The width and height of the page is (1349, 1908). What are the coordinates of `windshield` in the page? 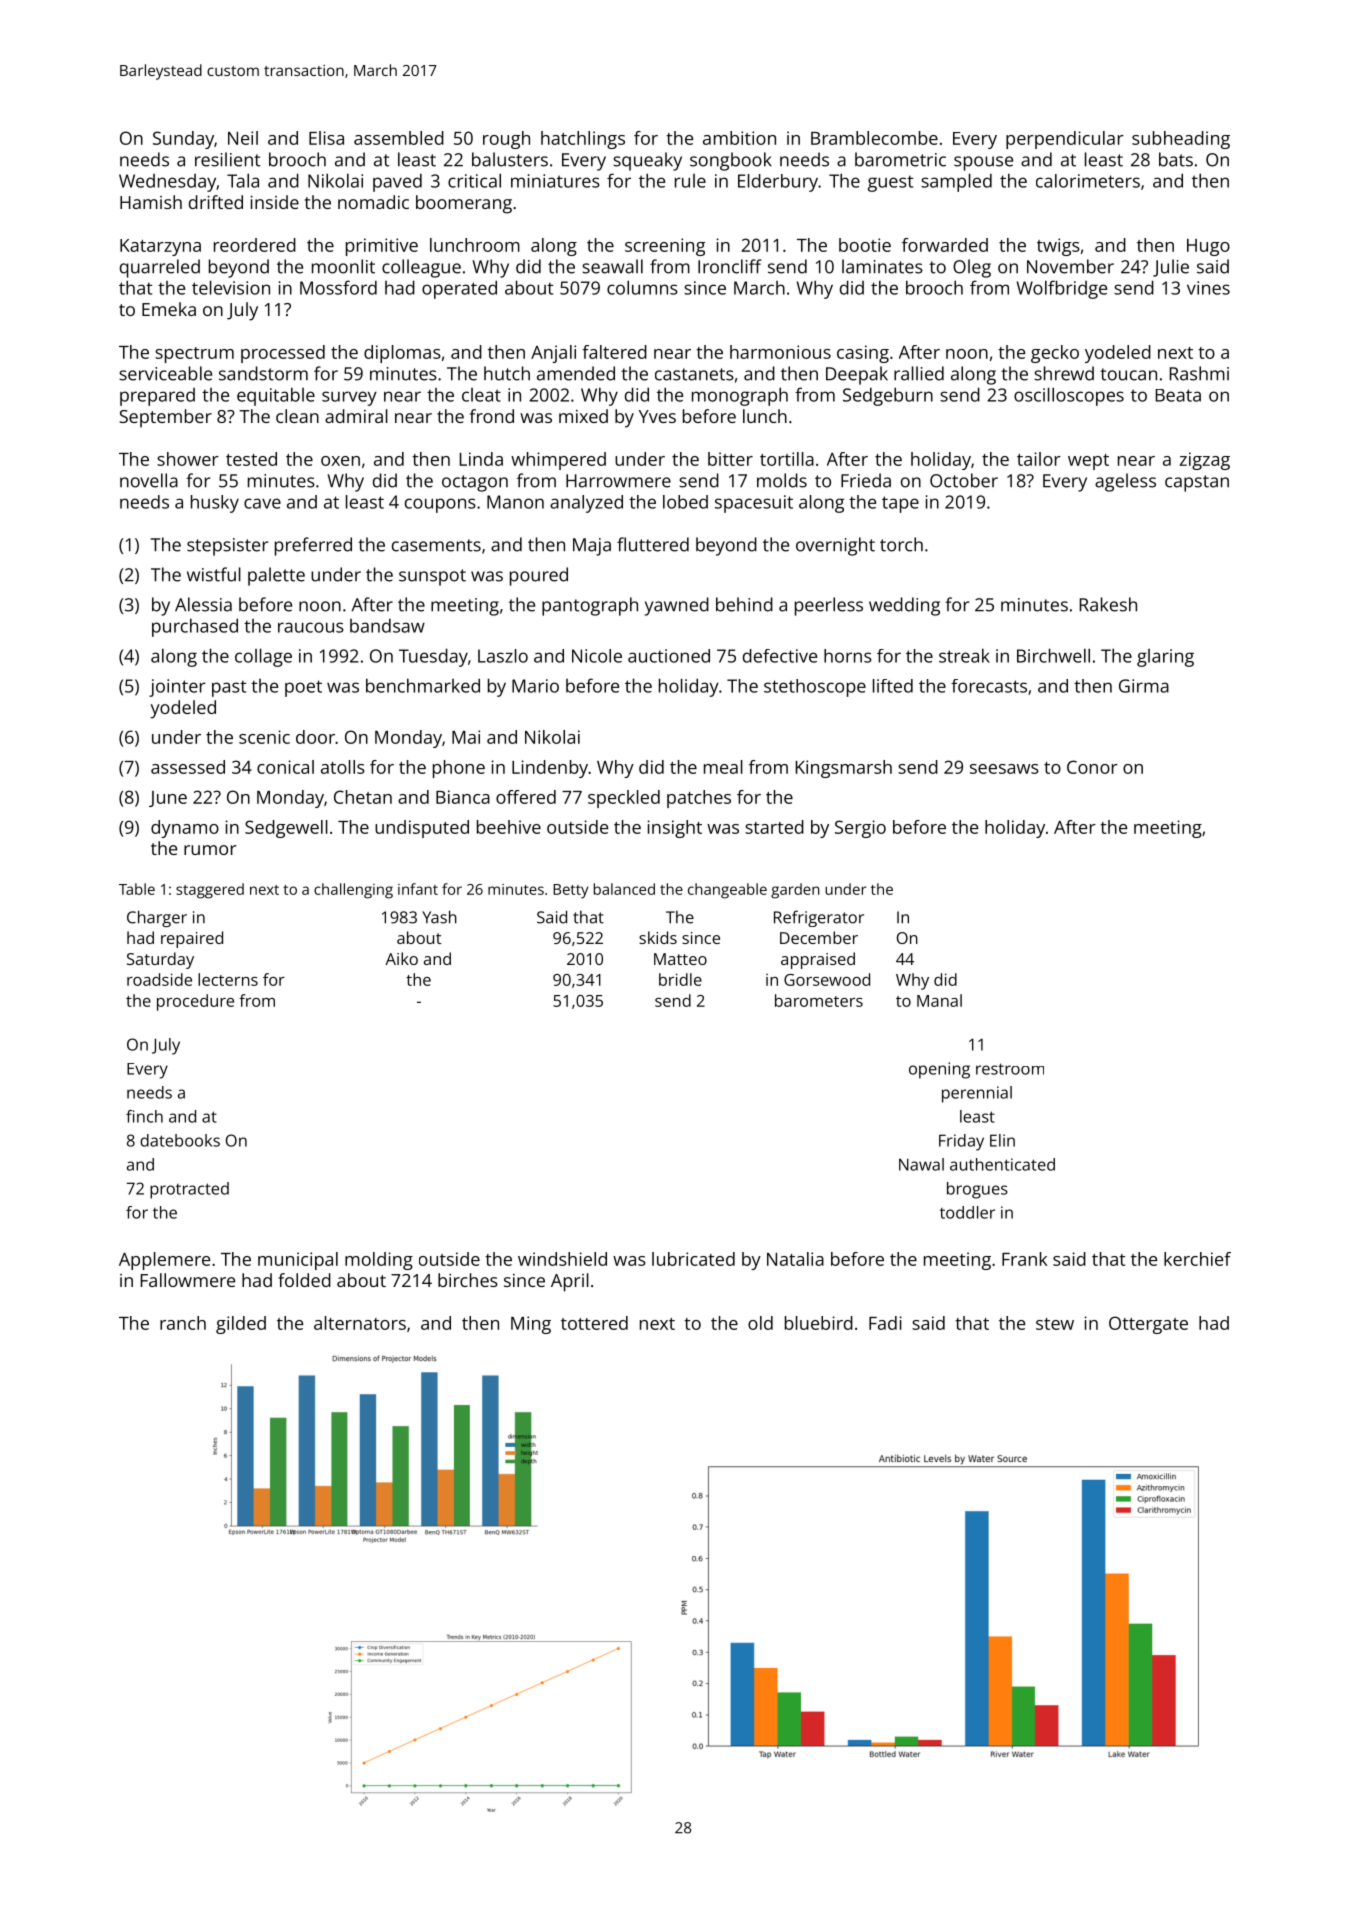 It's located at (562, 1259).
